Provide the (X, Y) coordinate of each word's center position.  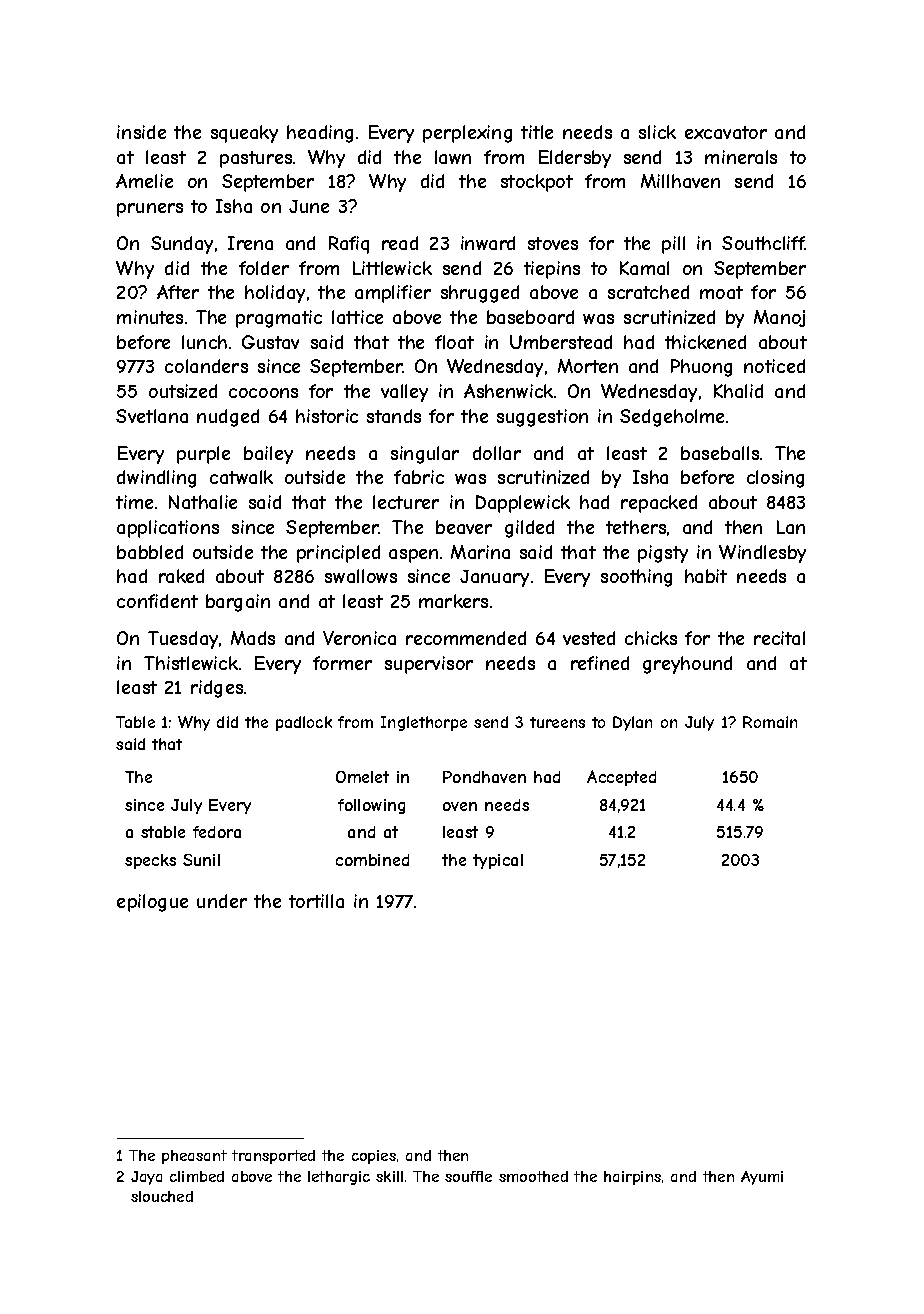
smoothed (533, 1176)
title (537, 132)
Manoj (779, 318)
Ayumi (762, 1178)
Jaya (146, 1178)
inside (141, 132)
